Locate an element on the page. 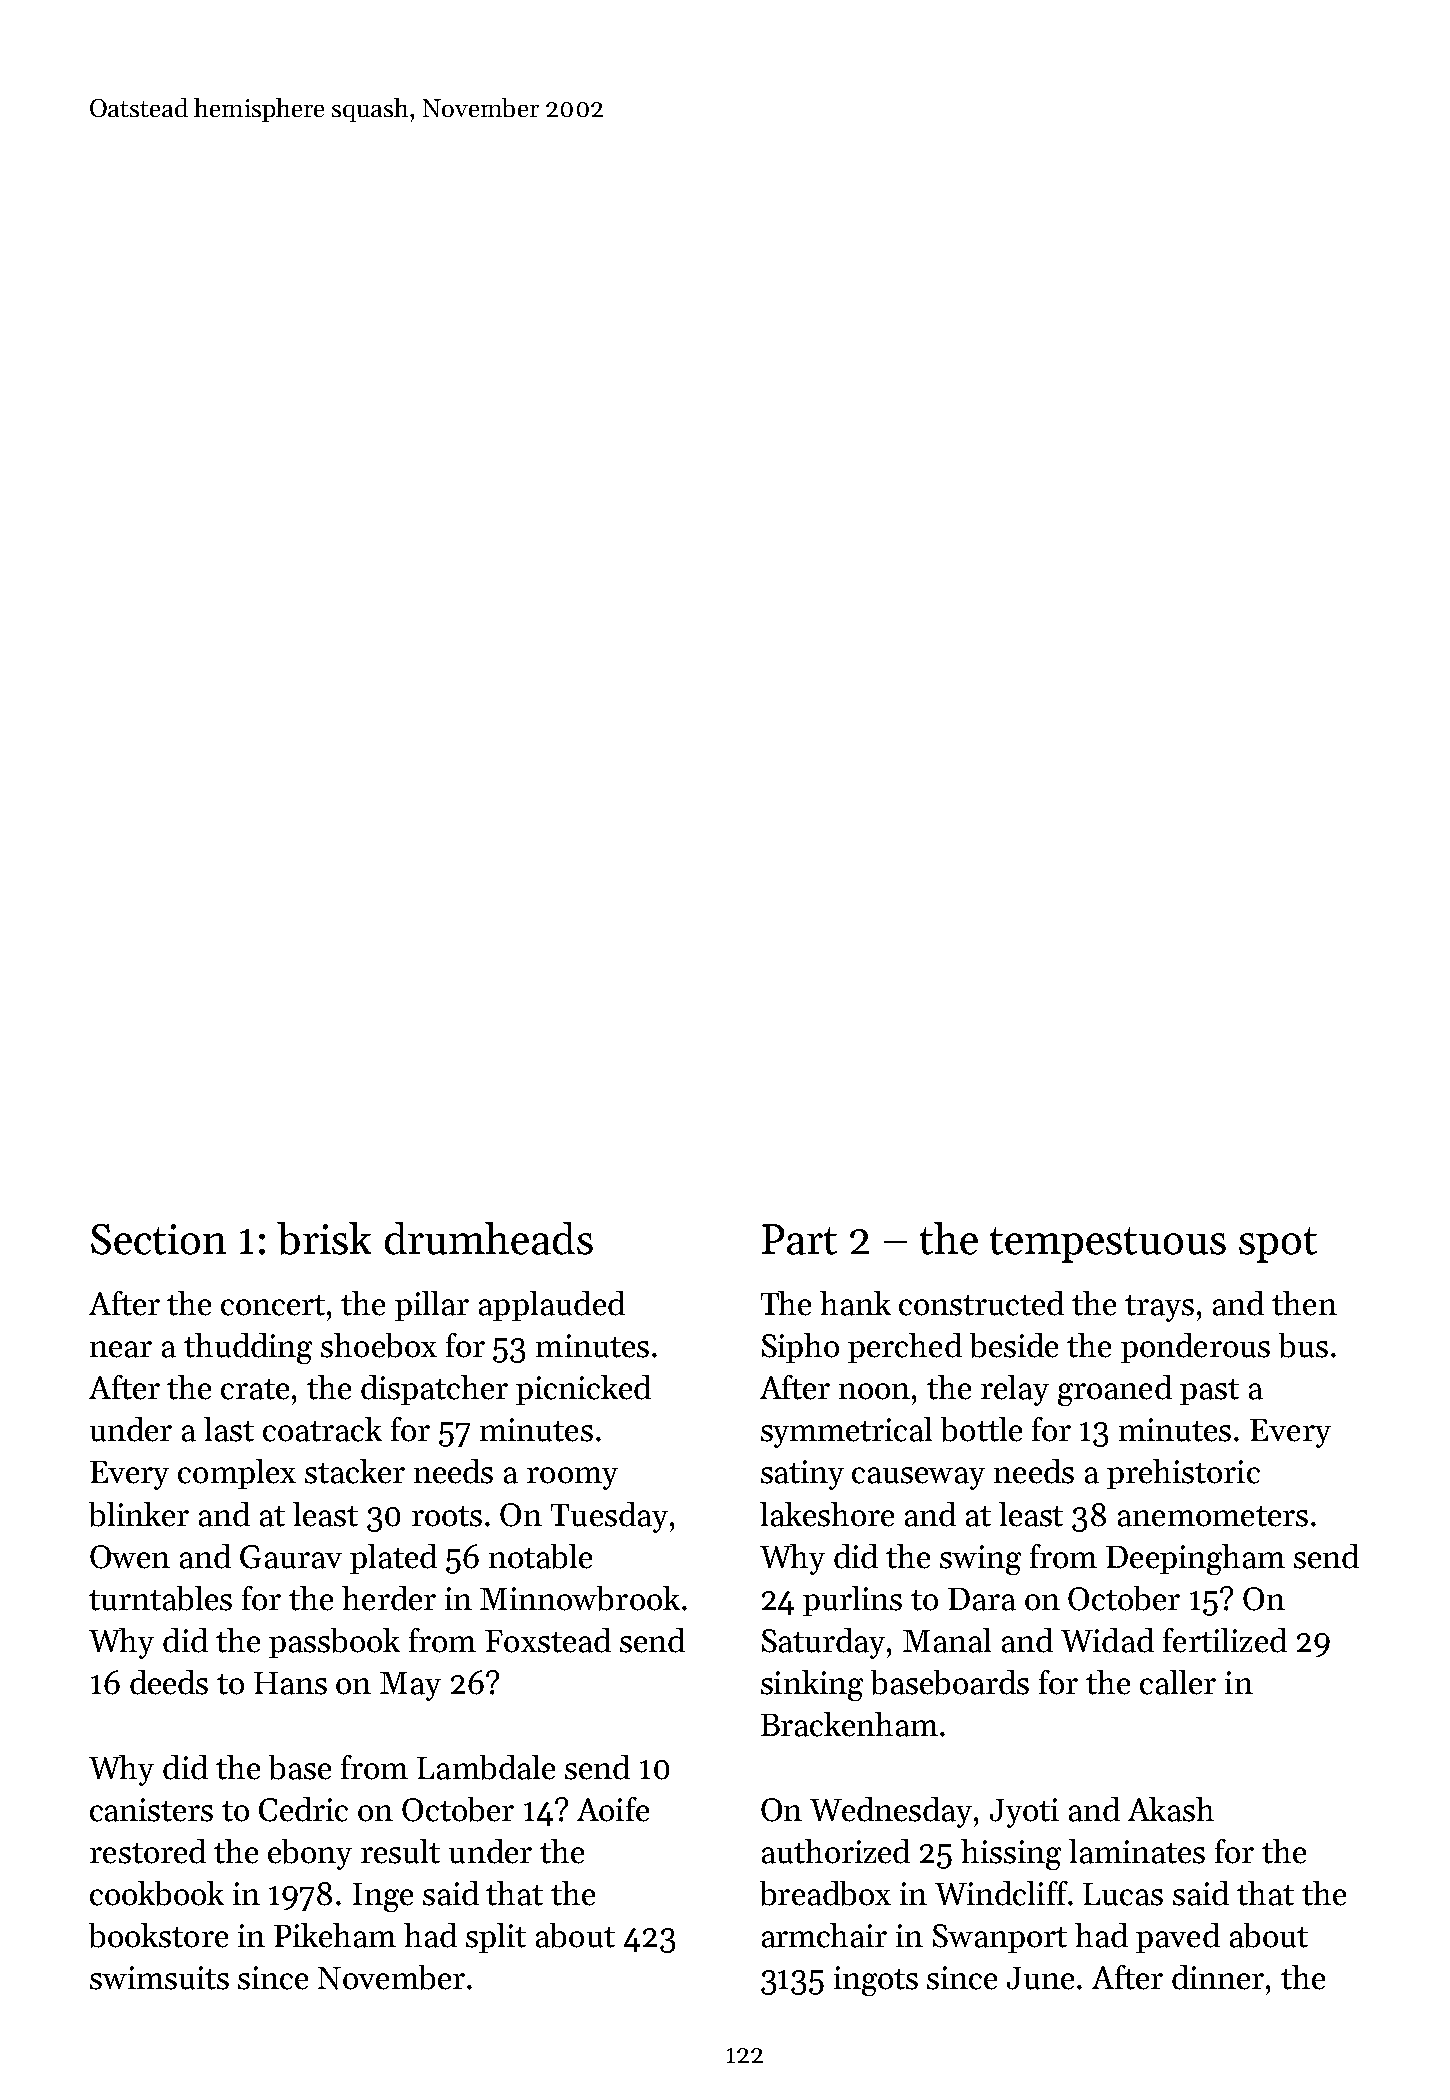 The height and width of the image is (2100, 1450). applauded is located at coordinates (552, 1306).
